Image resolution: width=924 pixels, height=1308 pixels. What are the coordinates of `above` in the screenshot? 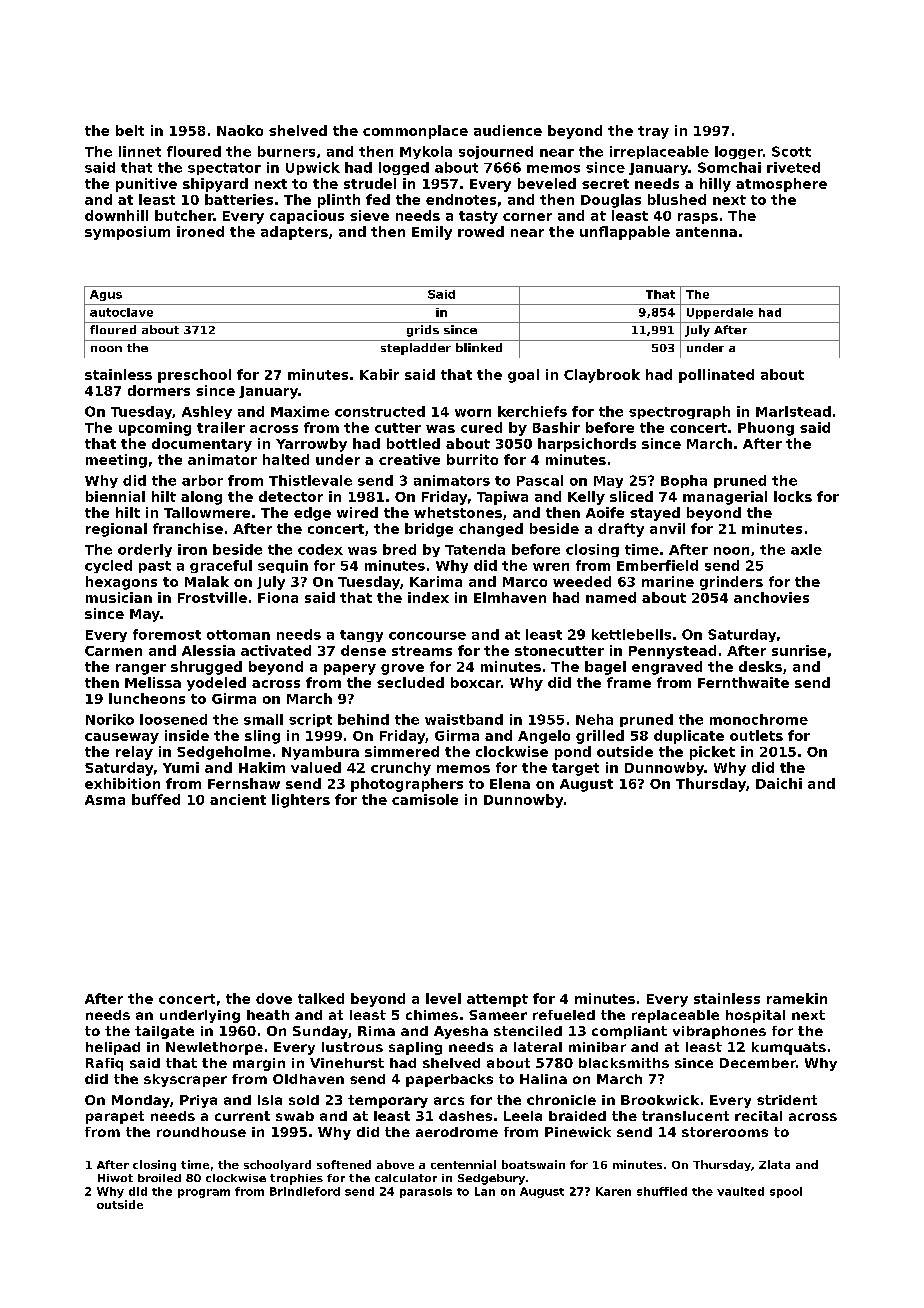 It's located at (395, 1164).
